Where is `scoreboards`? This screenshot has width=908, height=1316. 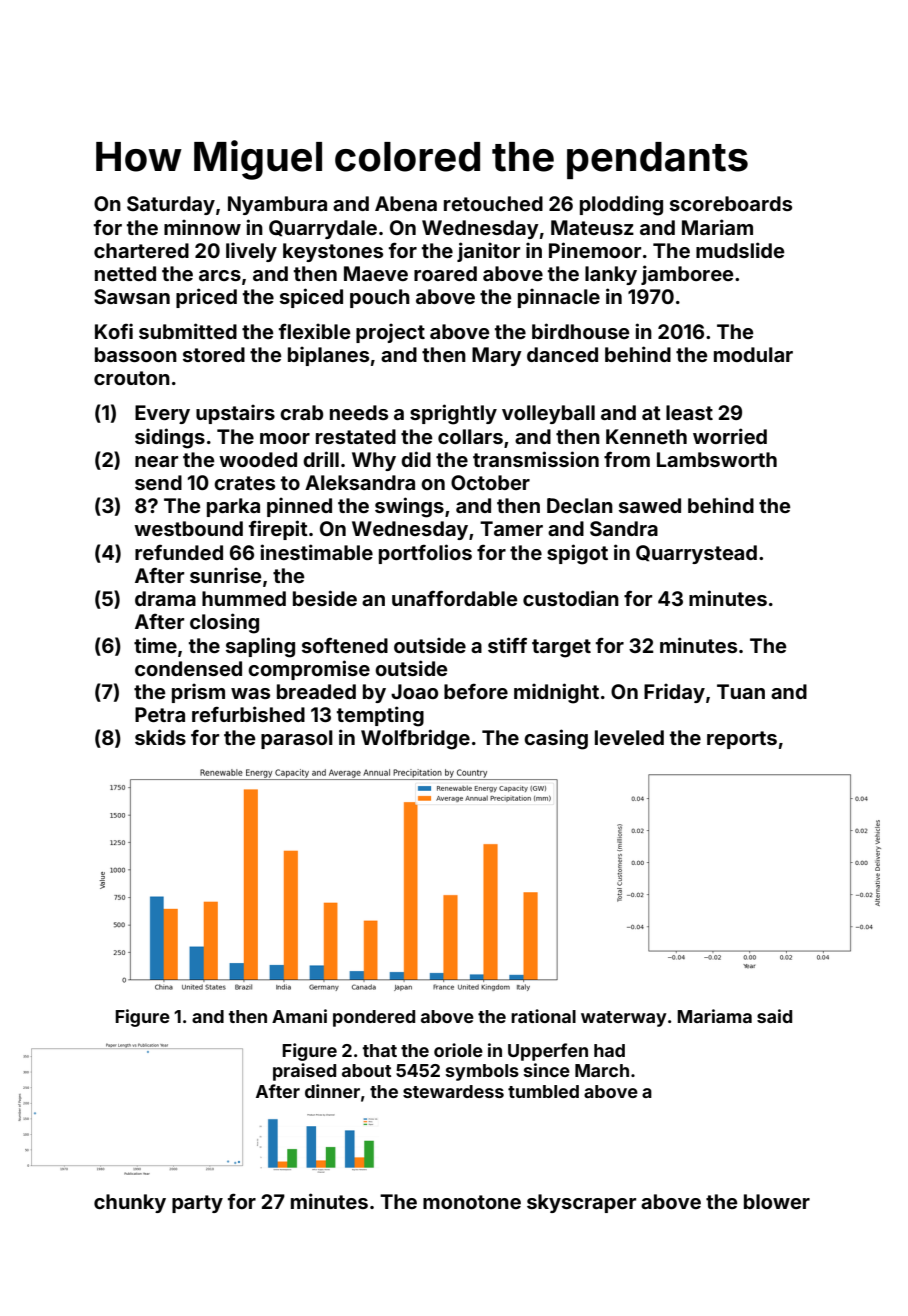
scoreboards is located at coordinates (731, 203).
